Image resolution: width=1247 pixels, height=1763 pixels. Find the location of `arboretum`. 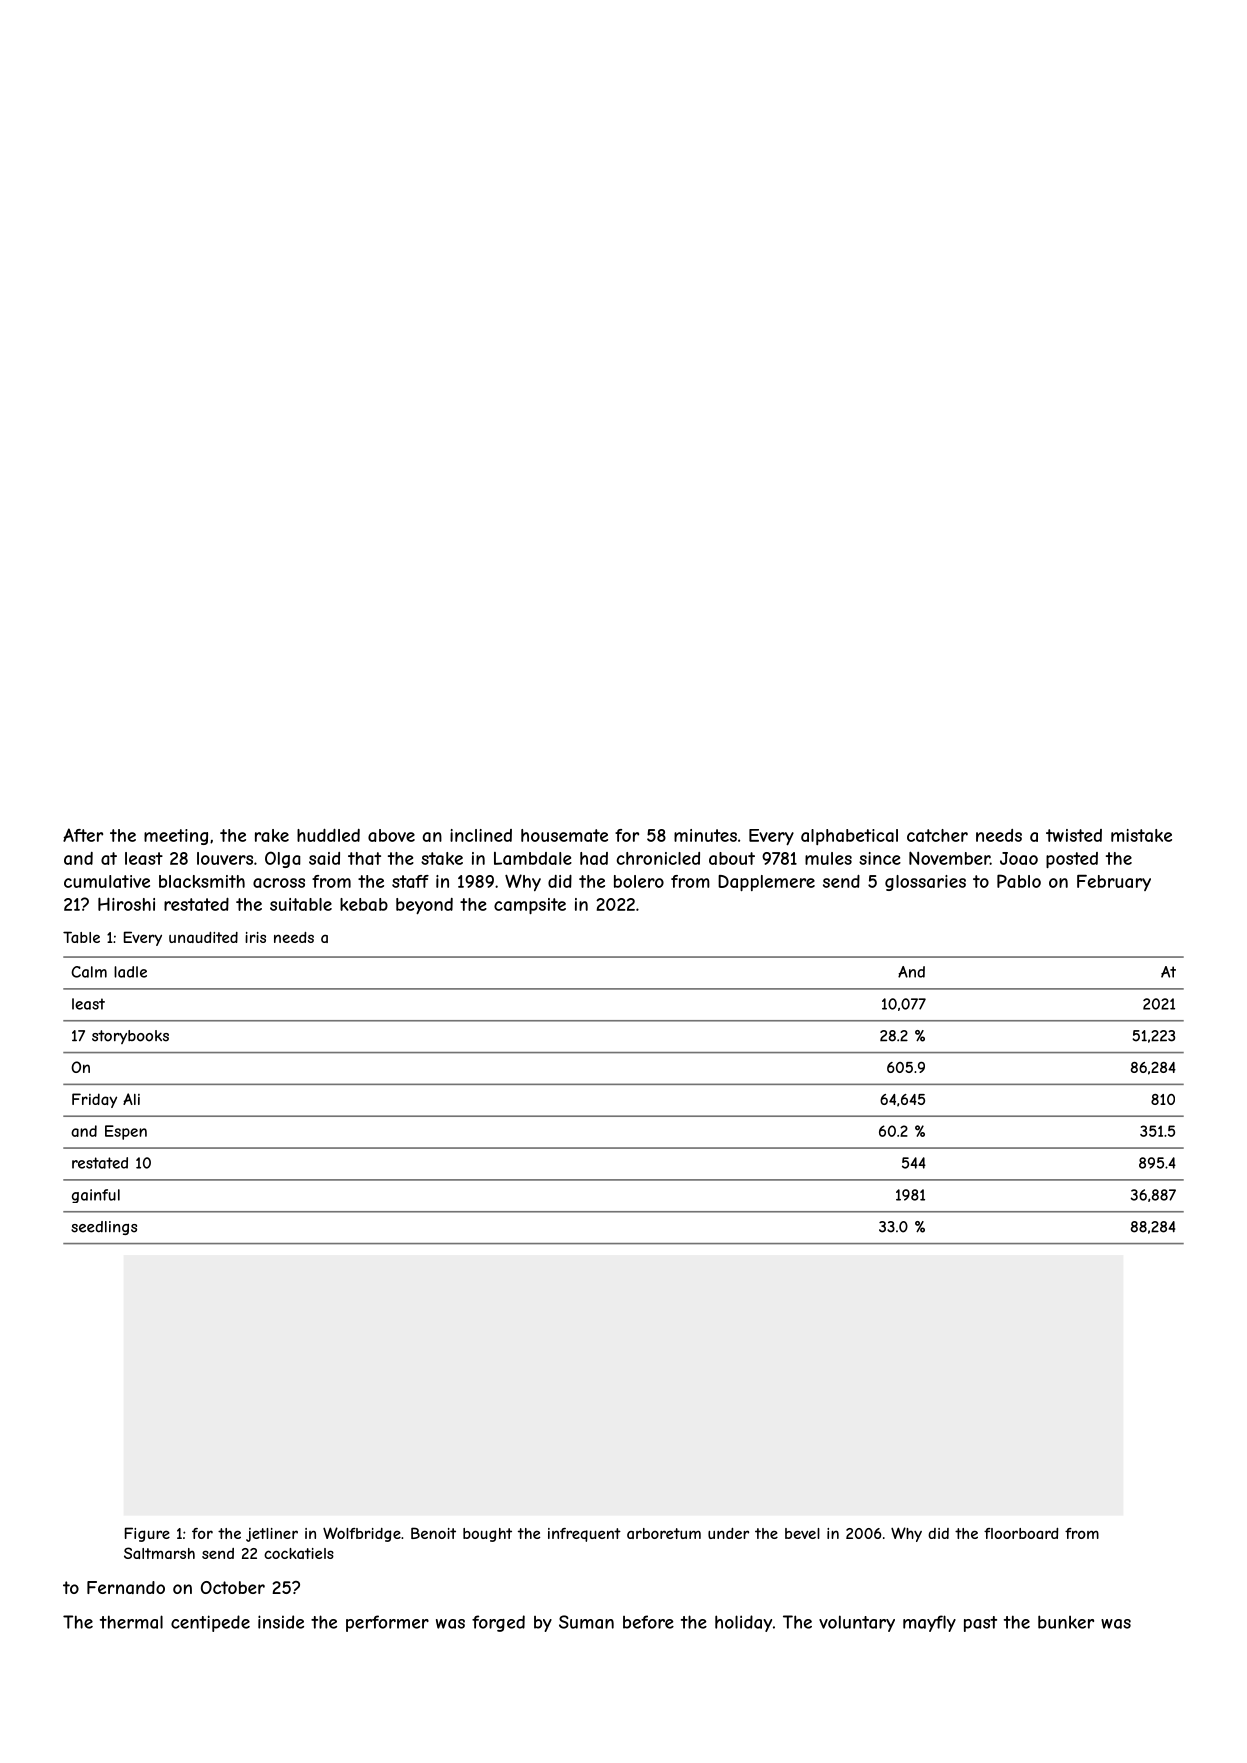

arboretum is located at coordinates (664, 1533).
